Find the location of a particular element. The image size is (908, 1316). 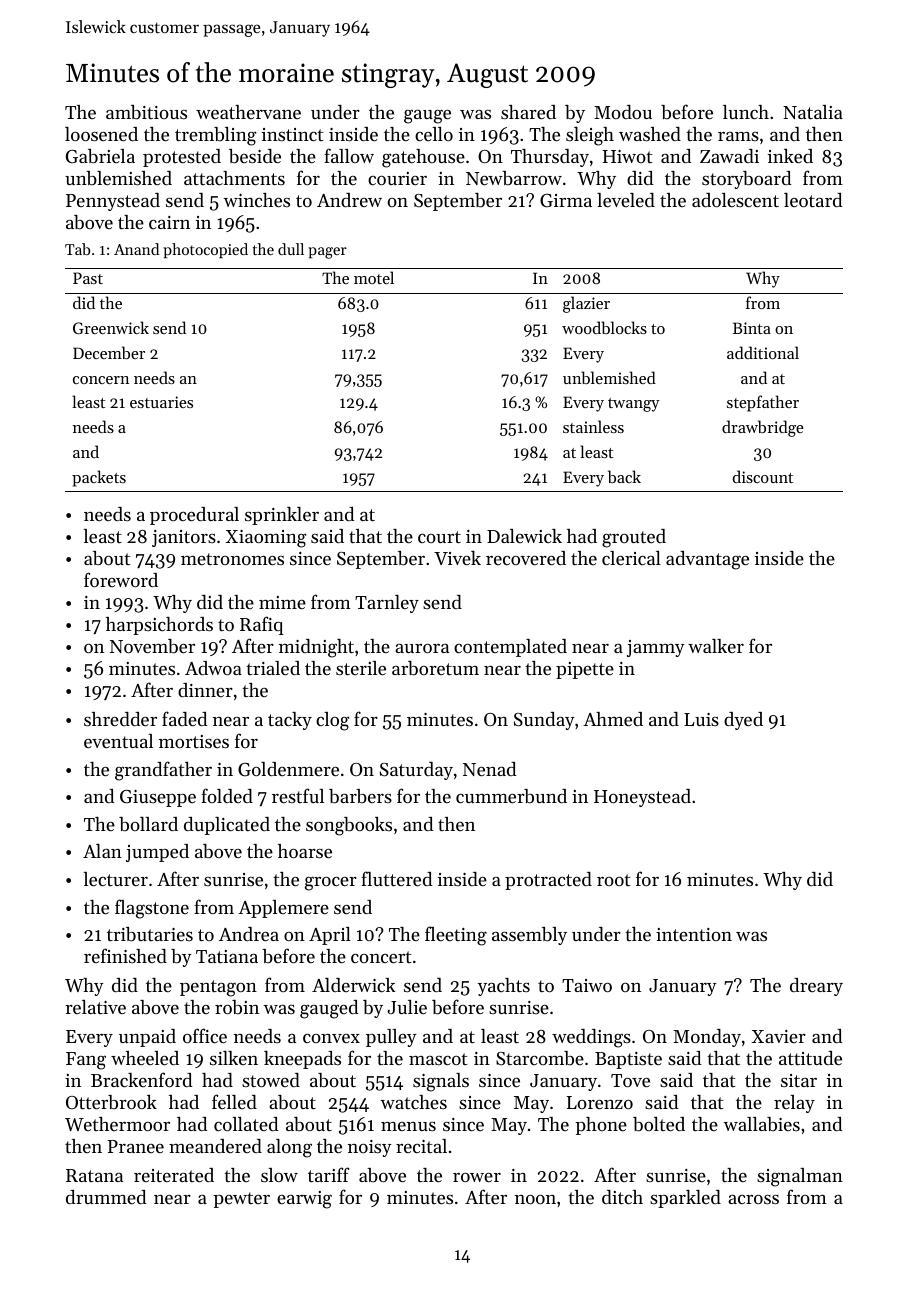

discount is located at coordinates (763, 476).
